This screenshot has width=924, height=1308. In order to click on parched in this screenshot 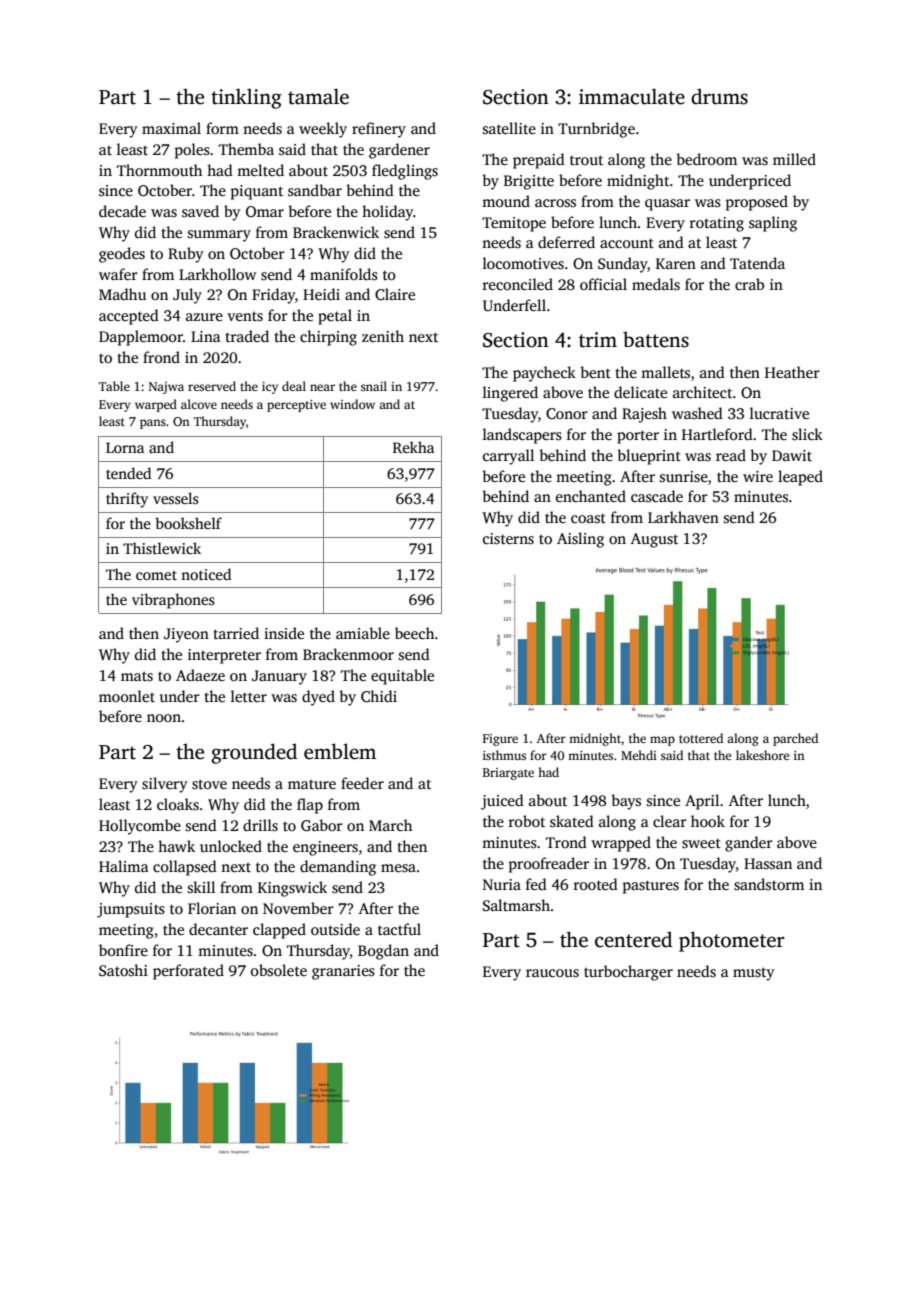, I will do `click(795, 739)`.
